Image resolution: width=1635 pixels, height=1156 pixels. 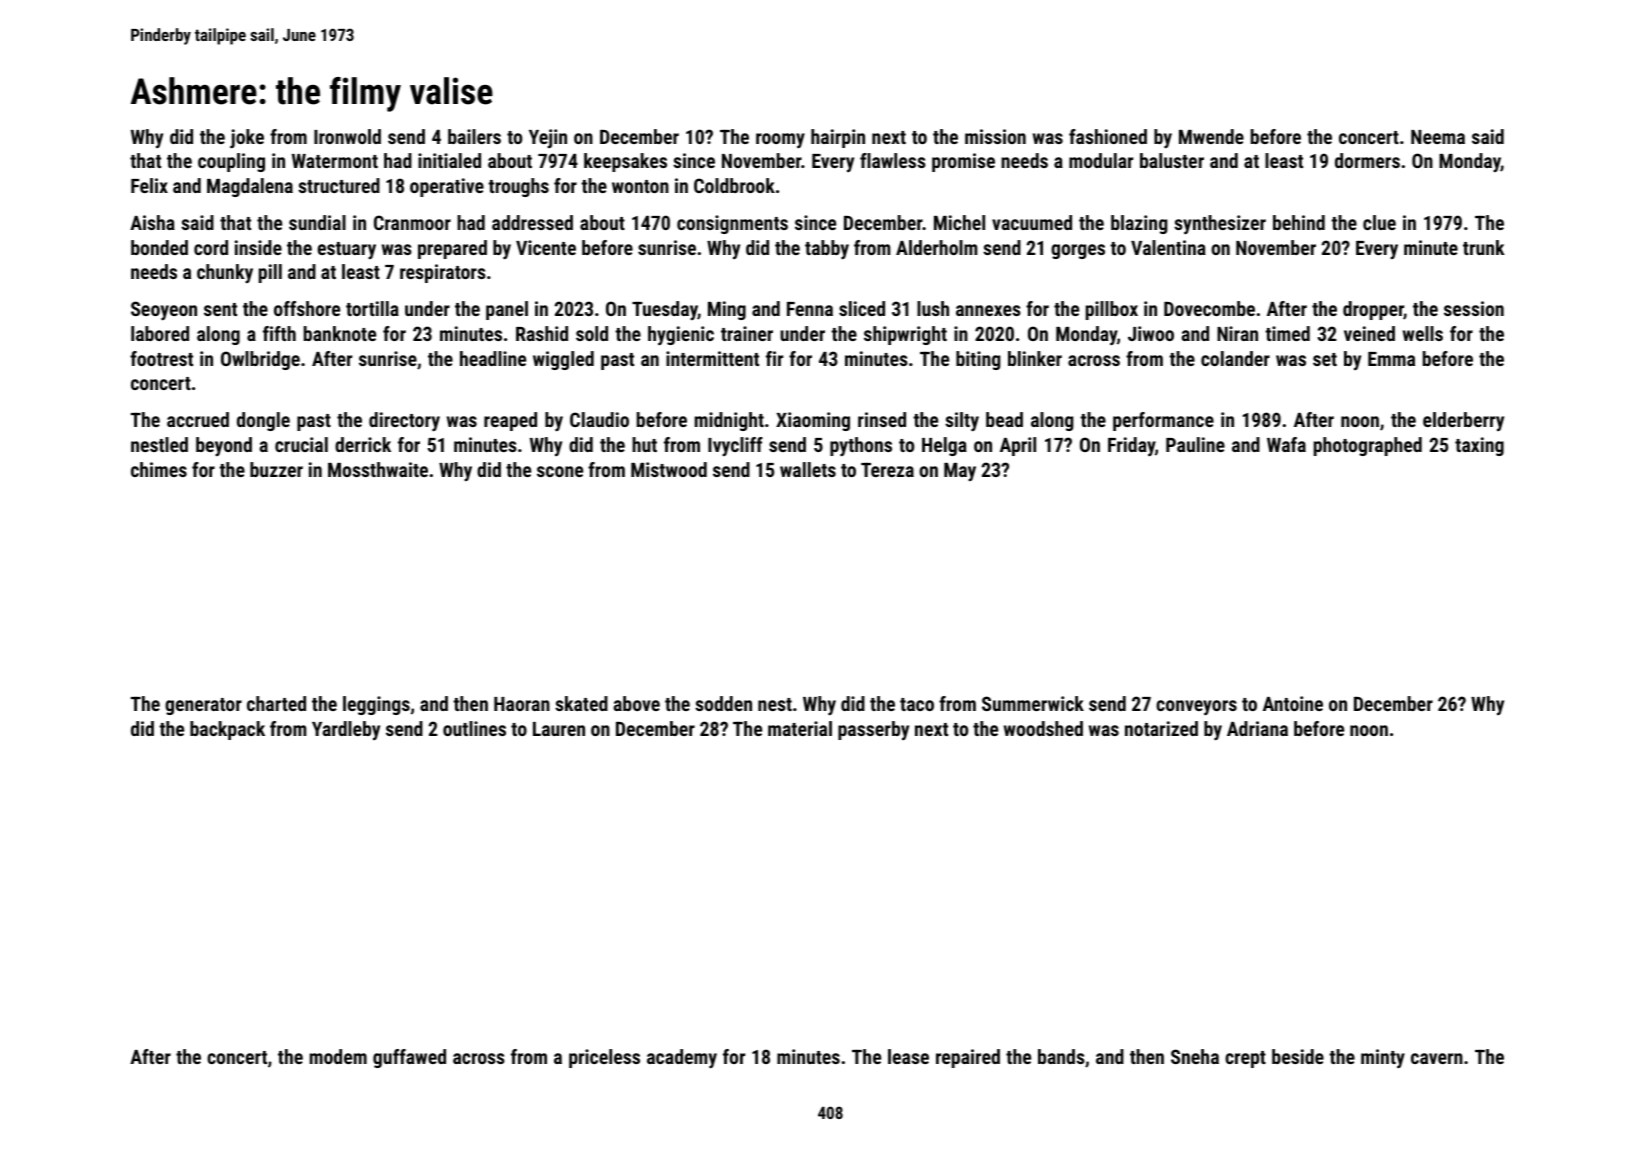 I want to click on academy, so click(x=682, y=1058).
